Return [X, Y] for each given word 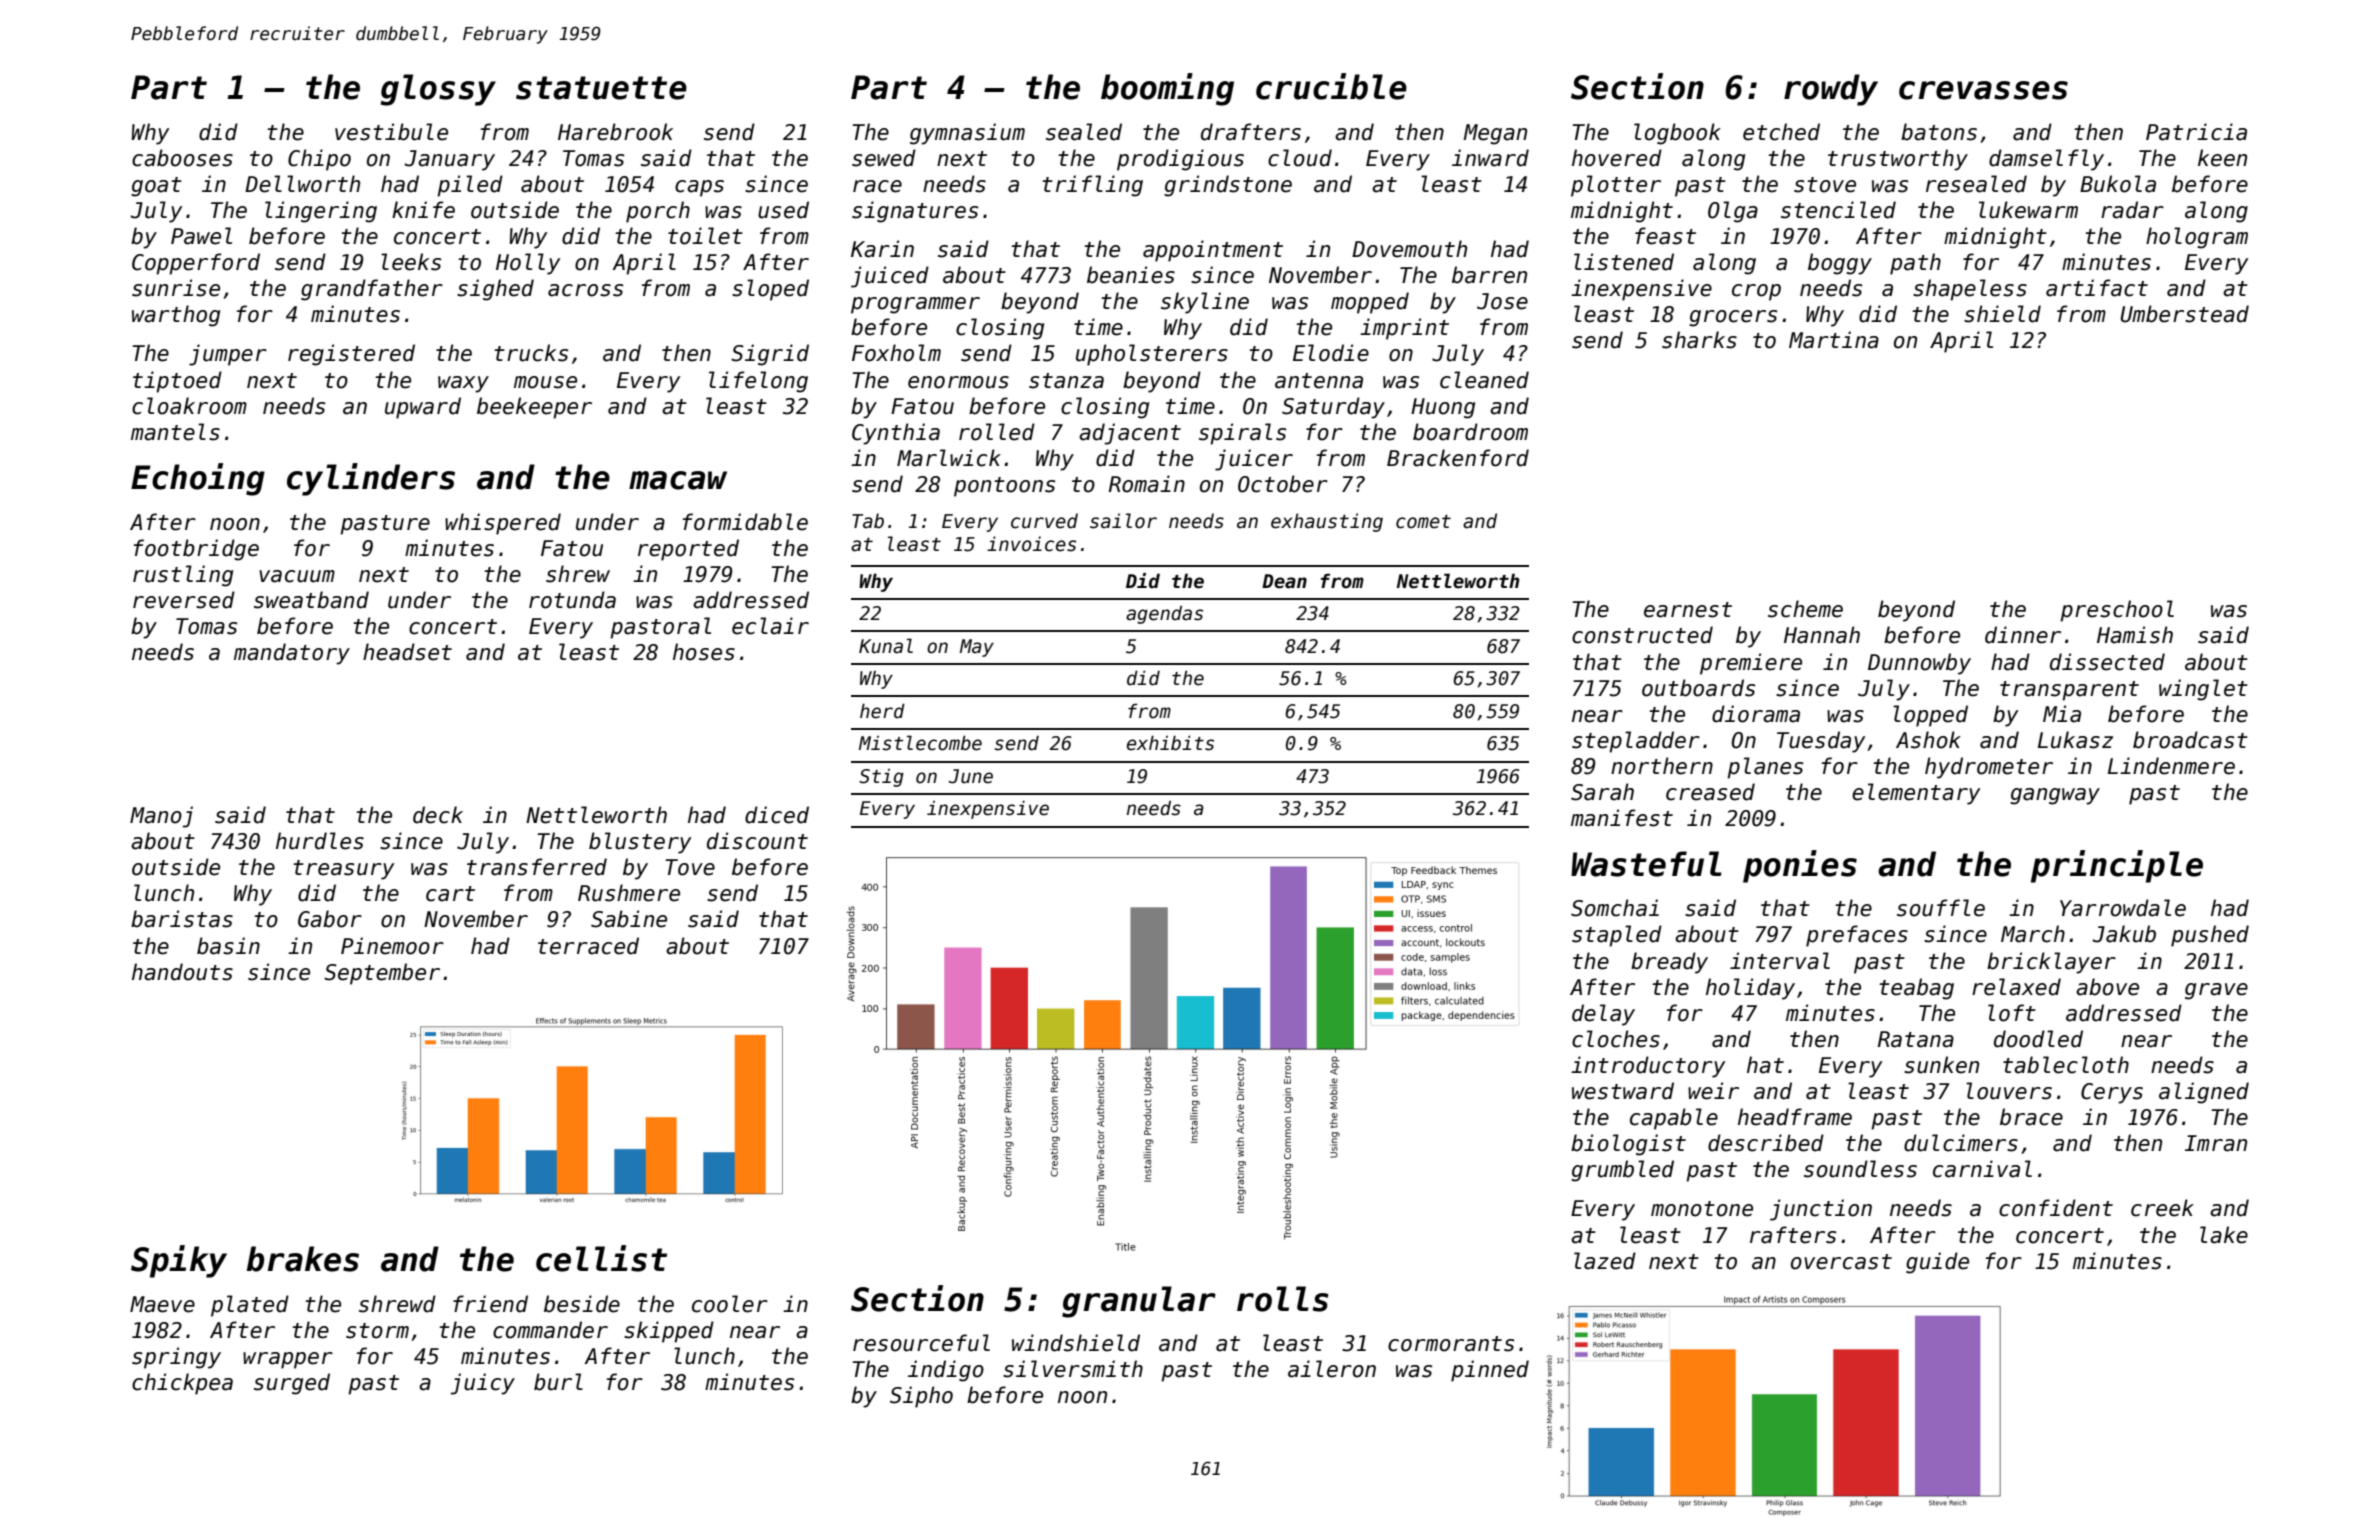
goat [156, 187]
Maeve [162, 1304]
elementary [1916, 794]
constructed [1642, 635]
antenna [1319, 381]
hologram [2197, 238]
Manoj [161, 817]
